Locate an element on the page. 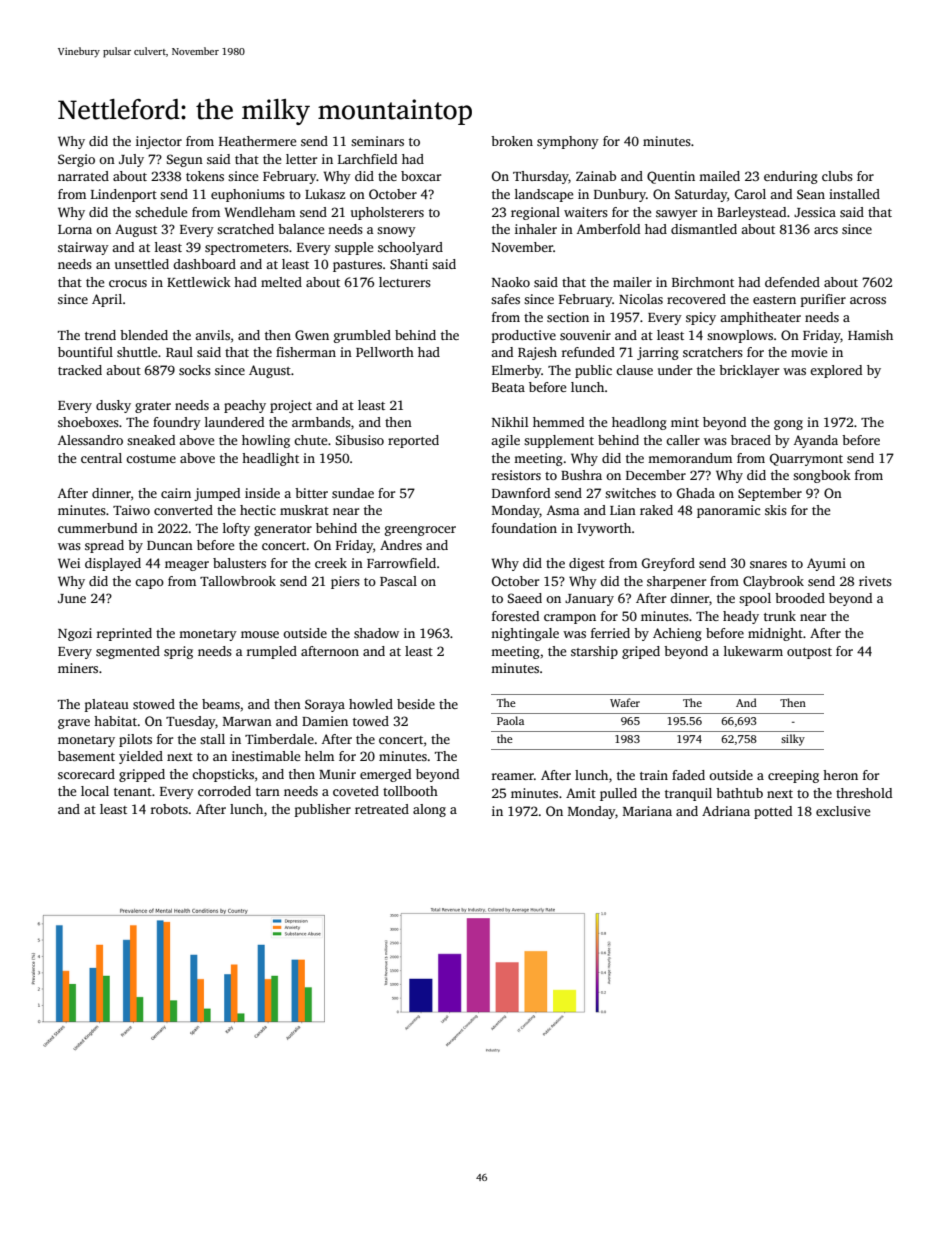 The image size is (952, 1233). tracked is located at coordinates (80, 370).
